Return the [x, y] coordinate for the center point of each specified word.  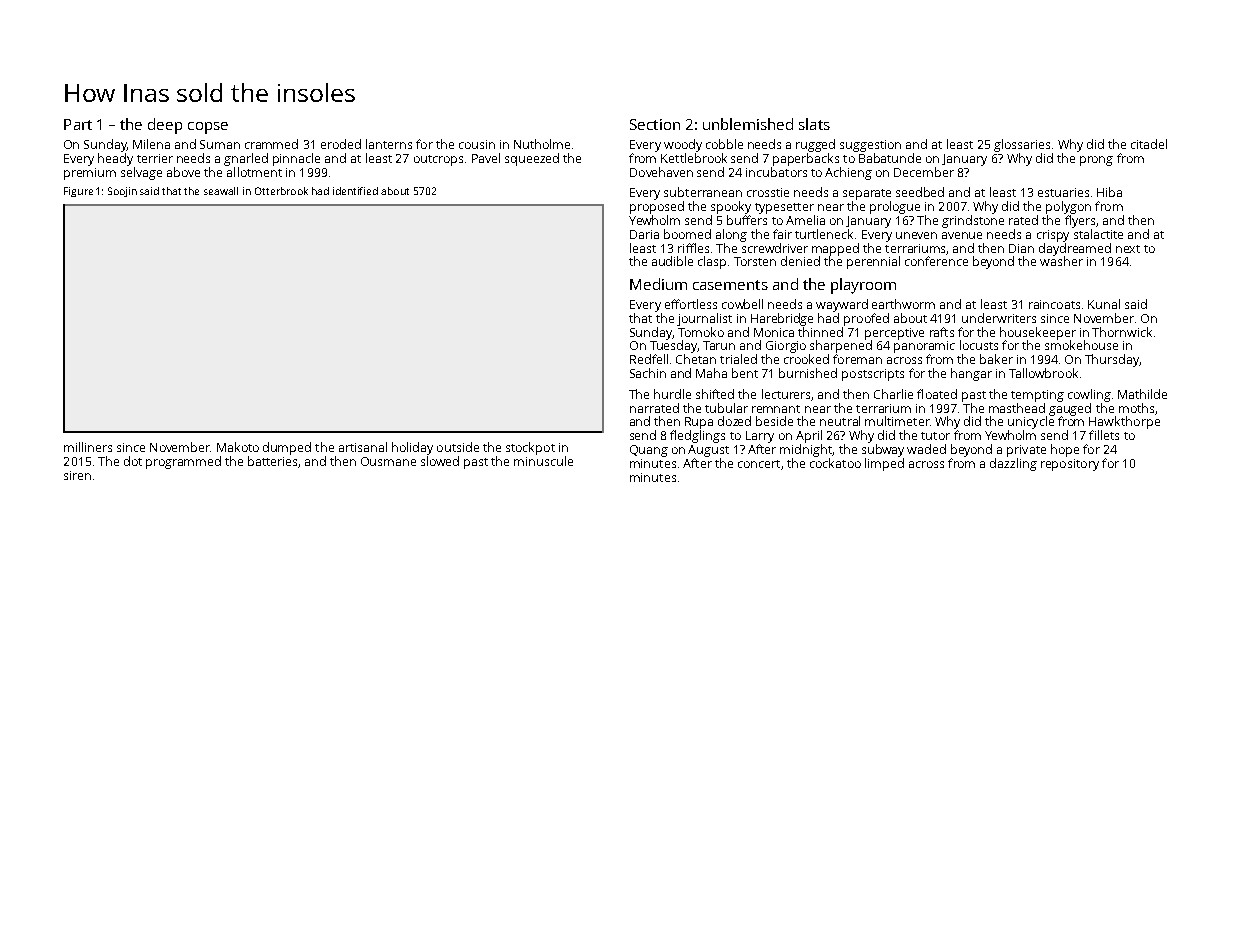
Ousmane [388, 461]
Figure [78, 192]
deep [165, 126]
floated [937, 394]
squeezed [532, 159]
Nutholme [542, 144]
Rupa [699, 423]
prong [1096, 161]
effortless [691, 304]
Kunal [1104, 304]
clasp [712, 262]
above [183, 172]
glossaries [1022, 145]
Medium [658, 284]
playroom [863, 286]
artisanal [363, 447]
